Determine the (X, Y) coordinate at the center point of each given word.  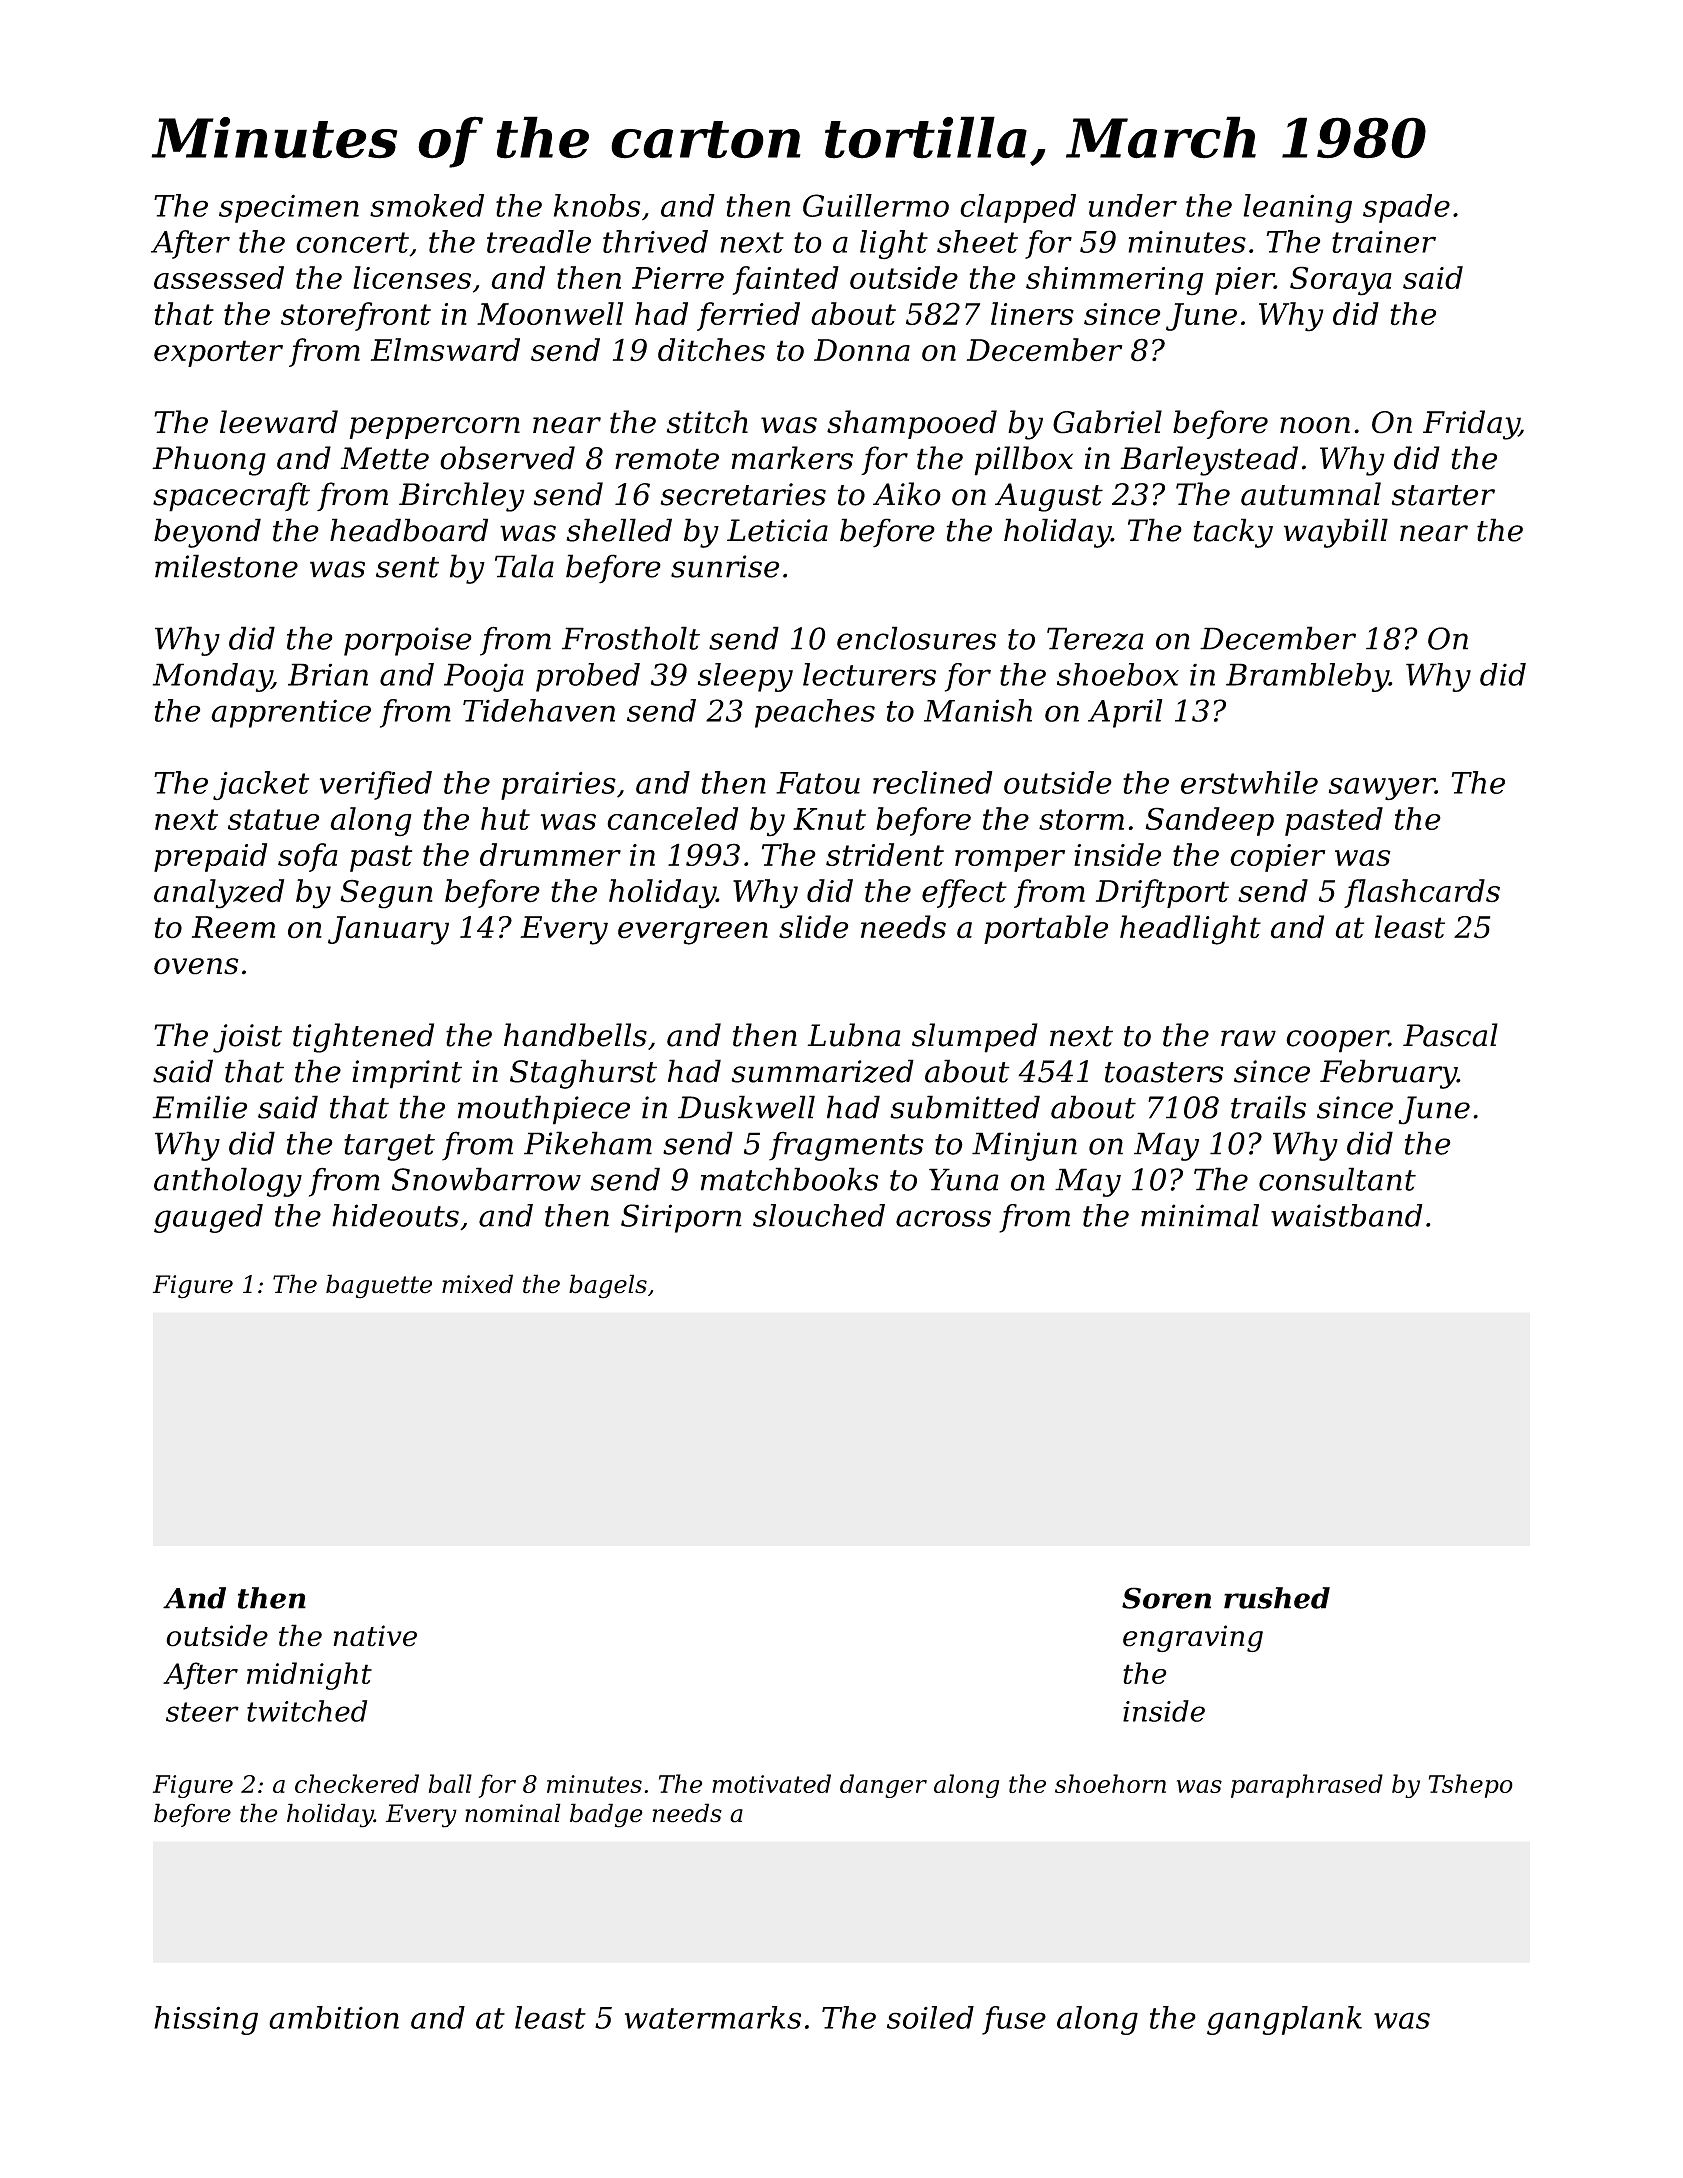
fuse (1014, 2020)
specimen (289, 208)
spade (1406, 208)
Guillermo (876, 205)
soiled (930, 2017)
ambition (334, 2017)
